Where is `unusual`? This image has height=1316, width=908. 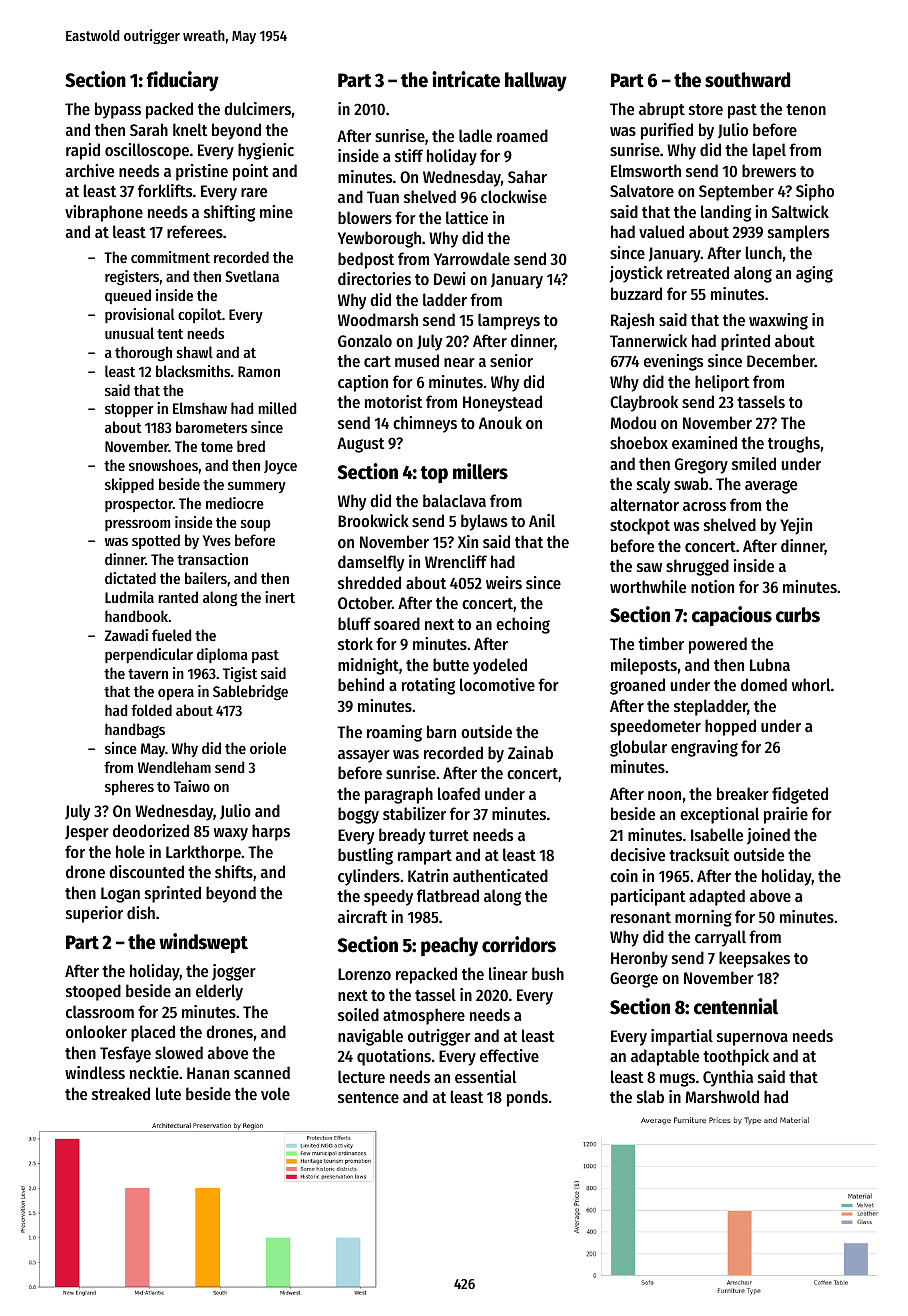
unusual is located at coordinates (129, 333).
